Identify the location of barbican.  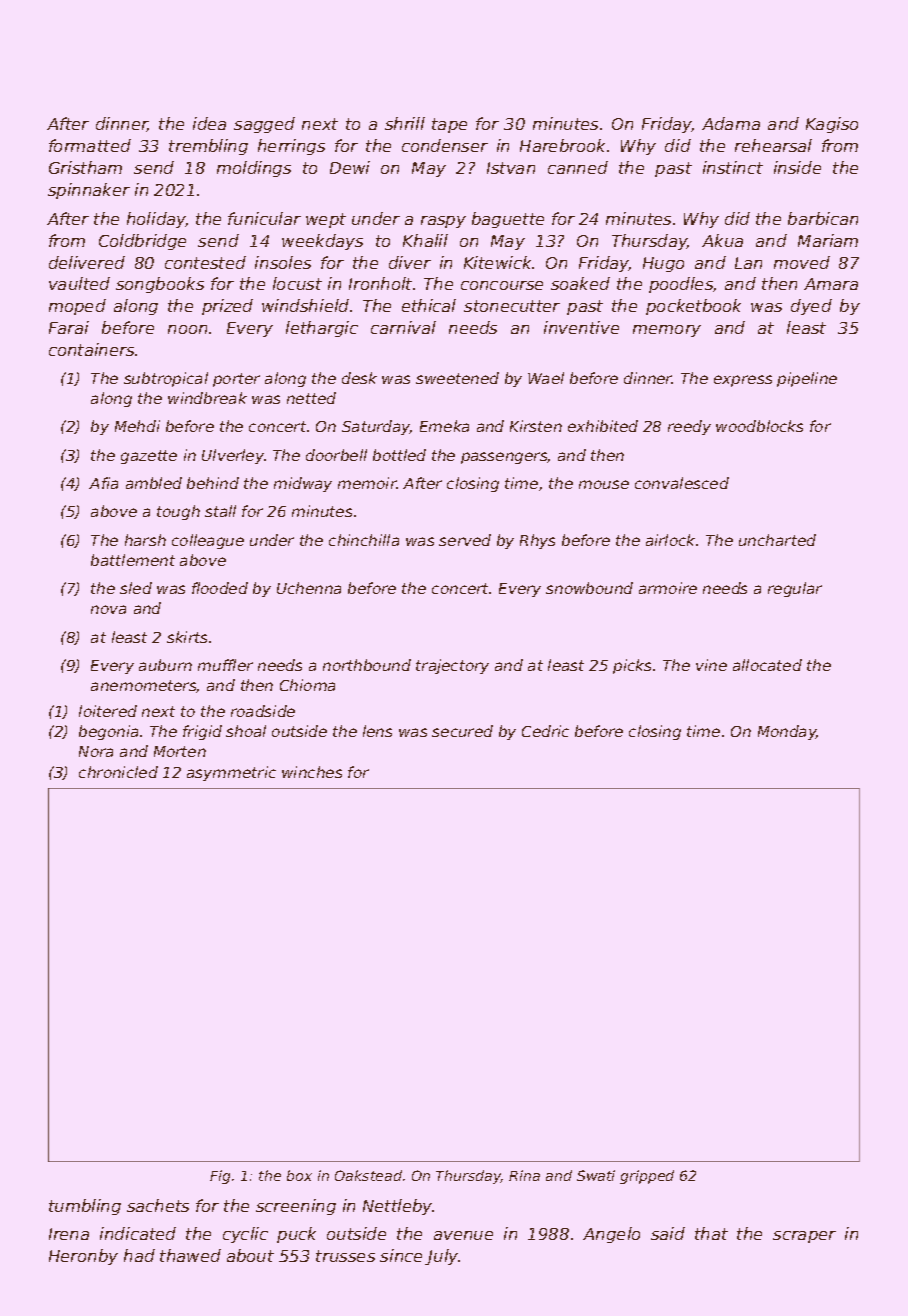
(823, 218).
